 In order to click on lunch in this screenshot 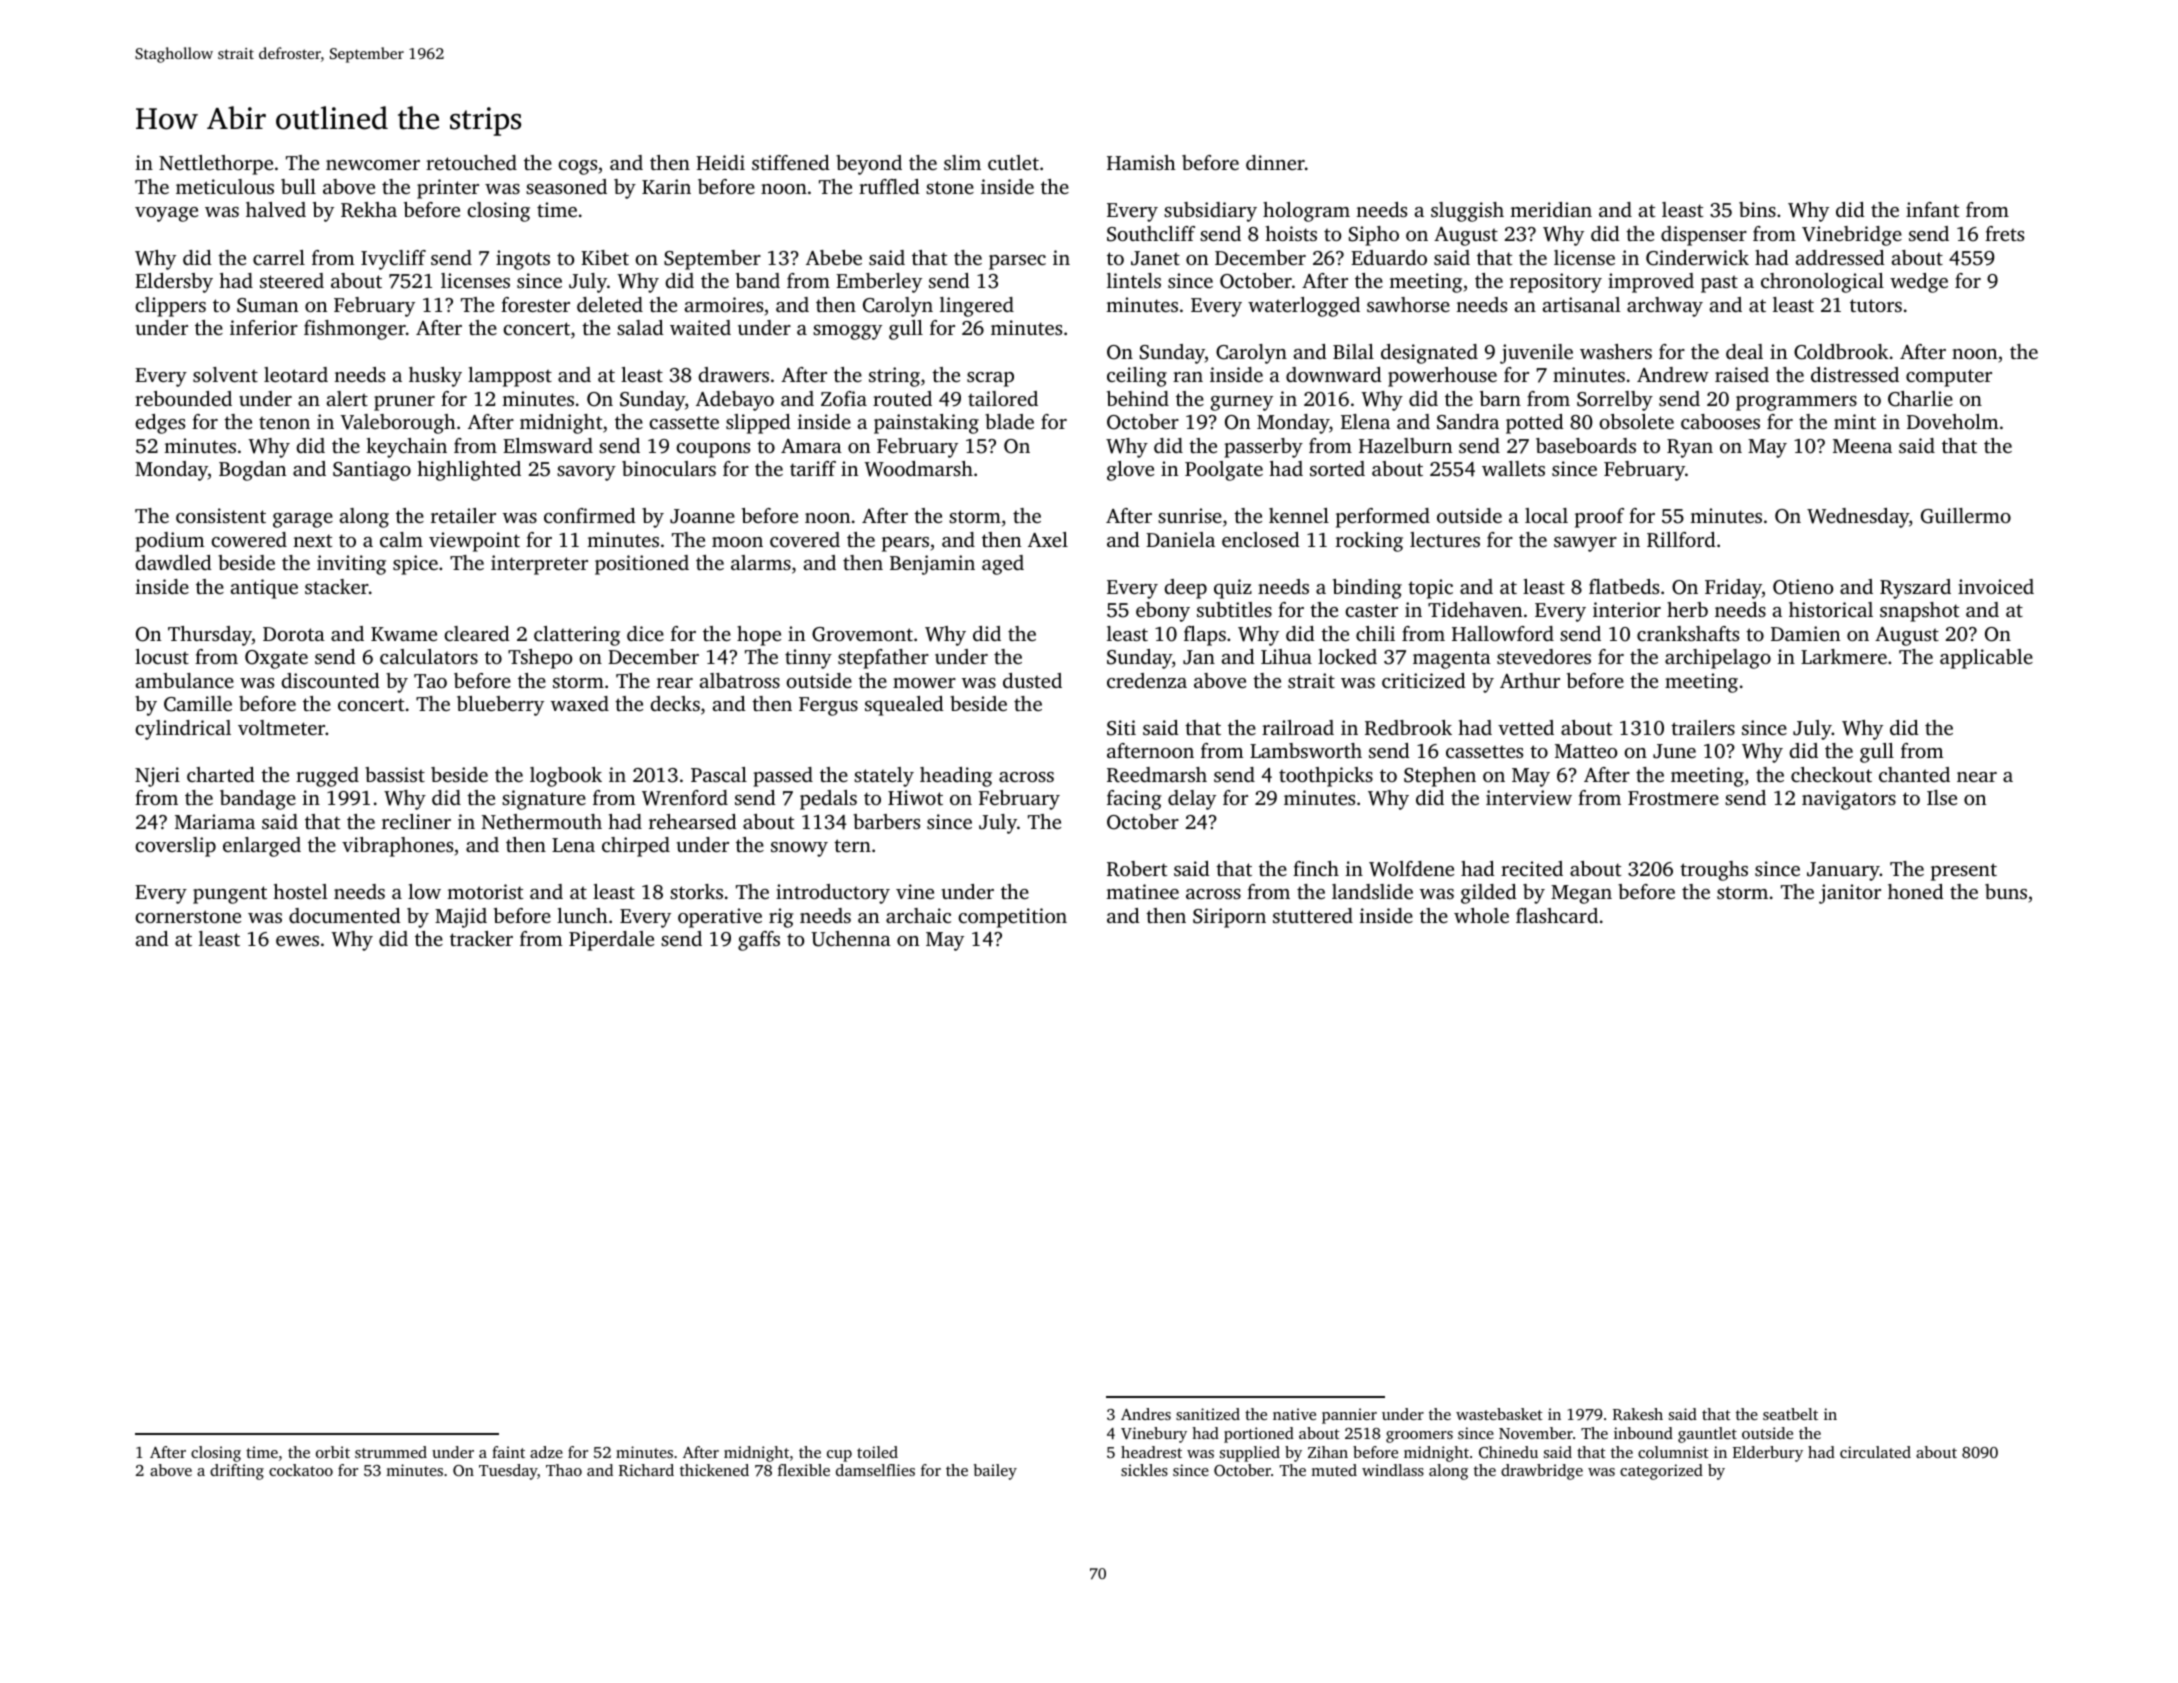, I will do `click(582, 915)`.
